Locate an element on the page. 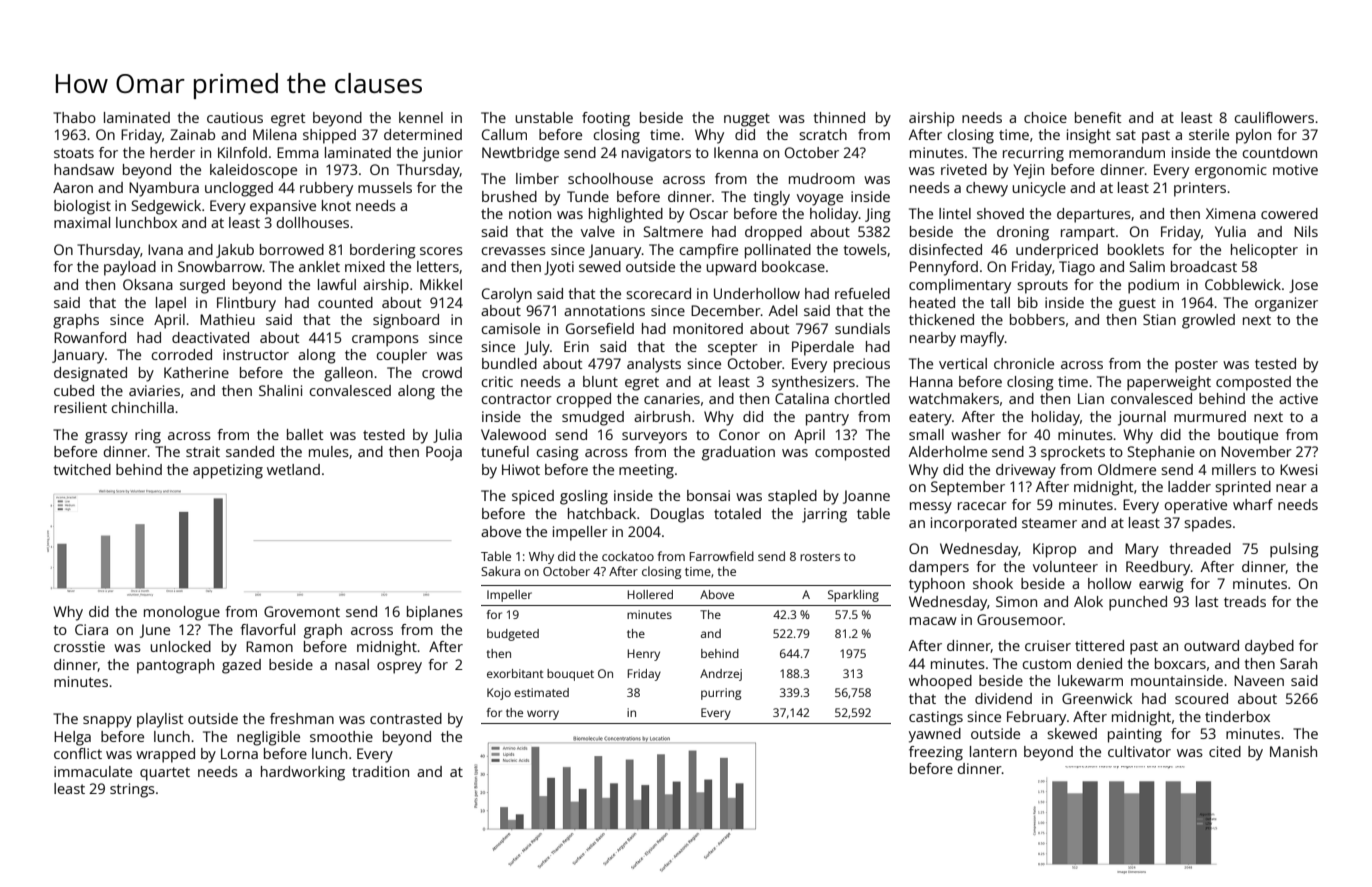 The height and width of the page is (887, 1372). Andrzej is located at coordinates (721, 675).
